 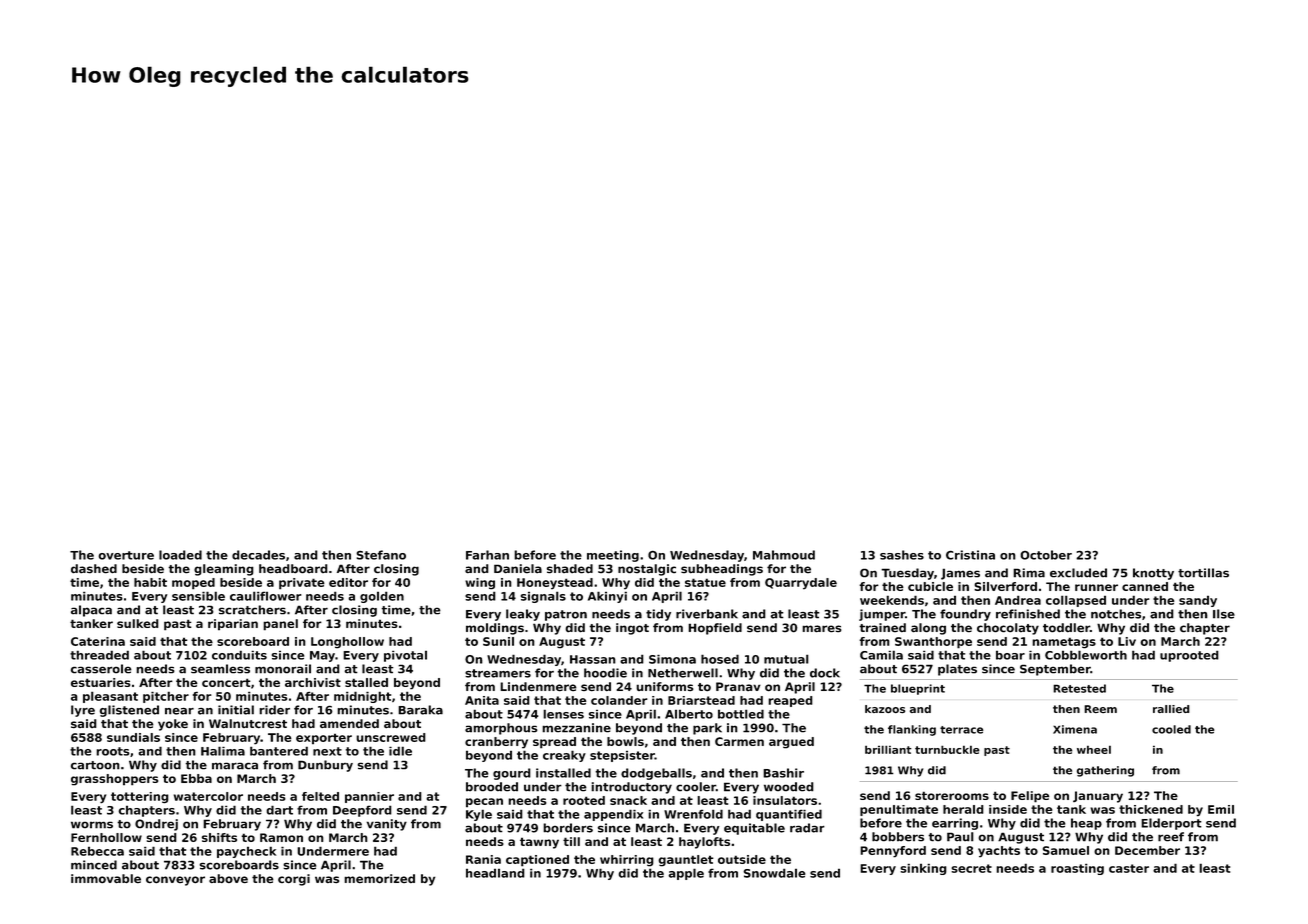 I want to click on estuaries, so click(x=100, y=682).
